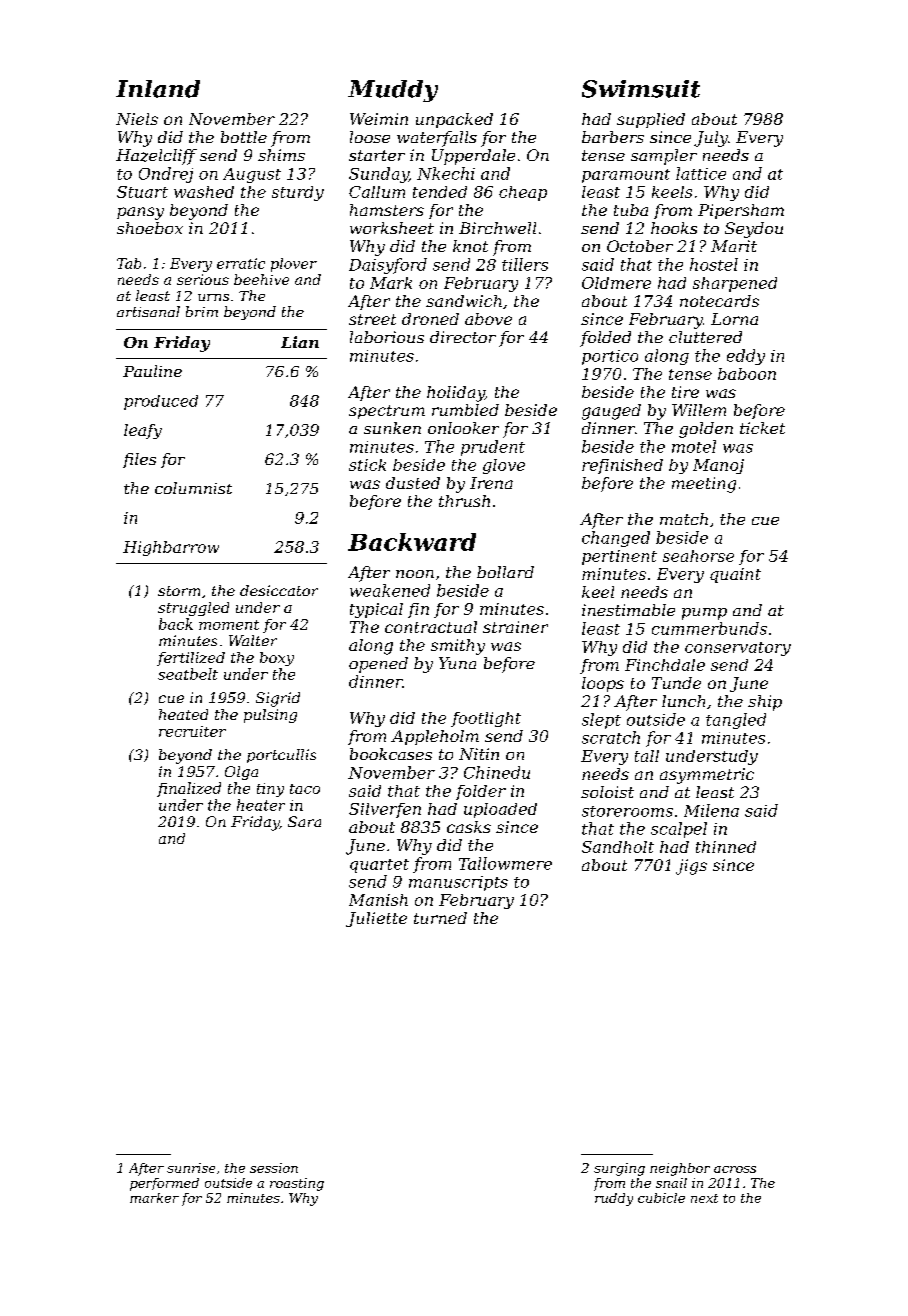 The image size is (908, 1316). What do you see at coordinates (641, 89) in the document?
I see `Swimsuit` at bounding box center [641, 89].
